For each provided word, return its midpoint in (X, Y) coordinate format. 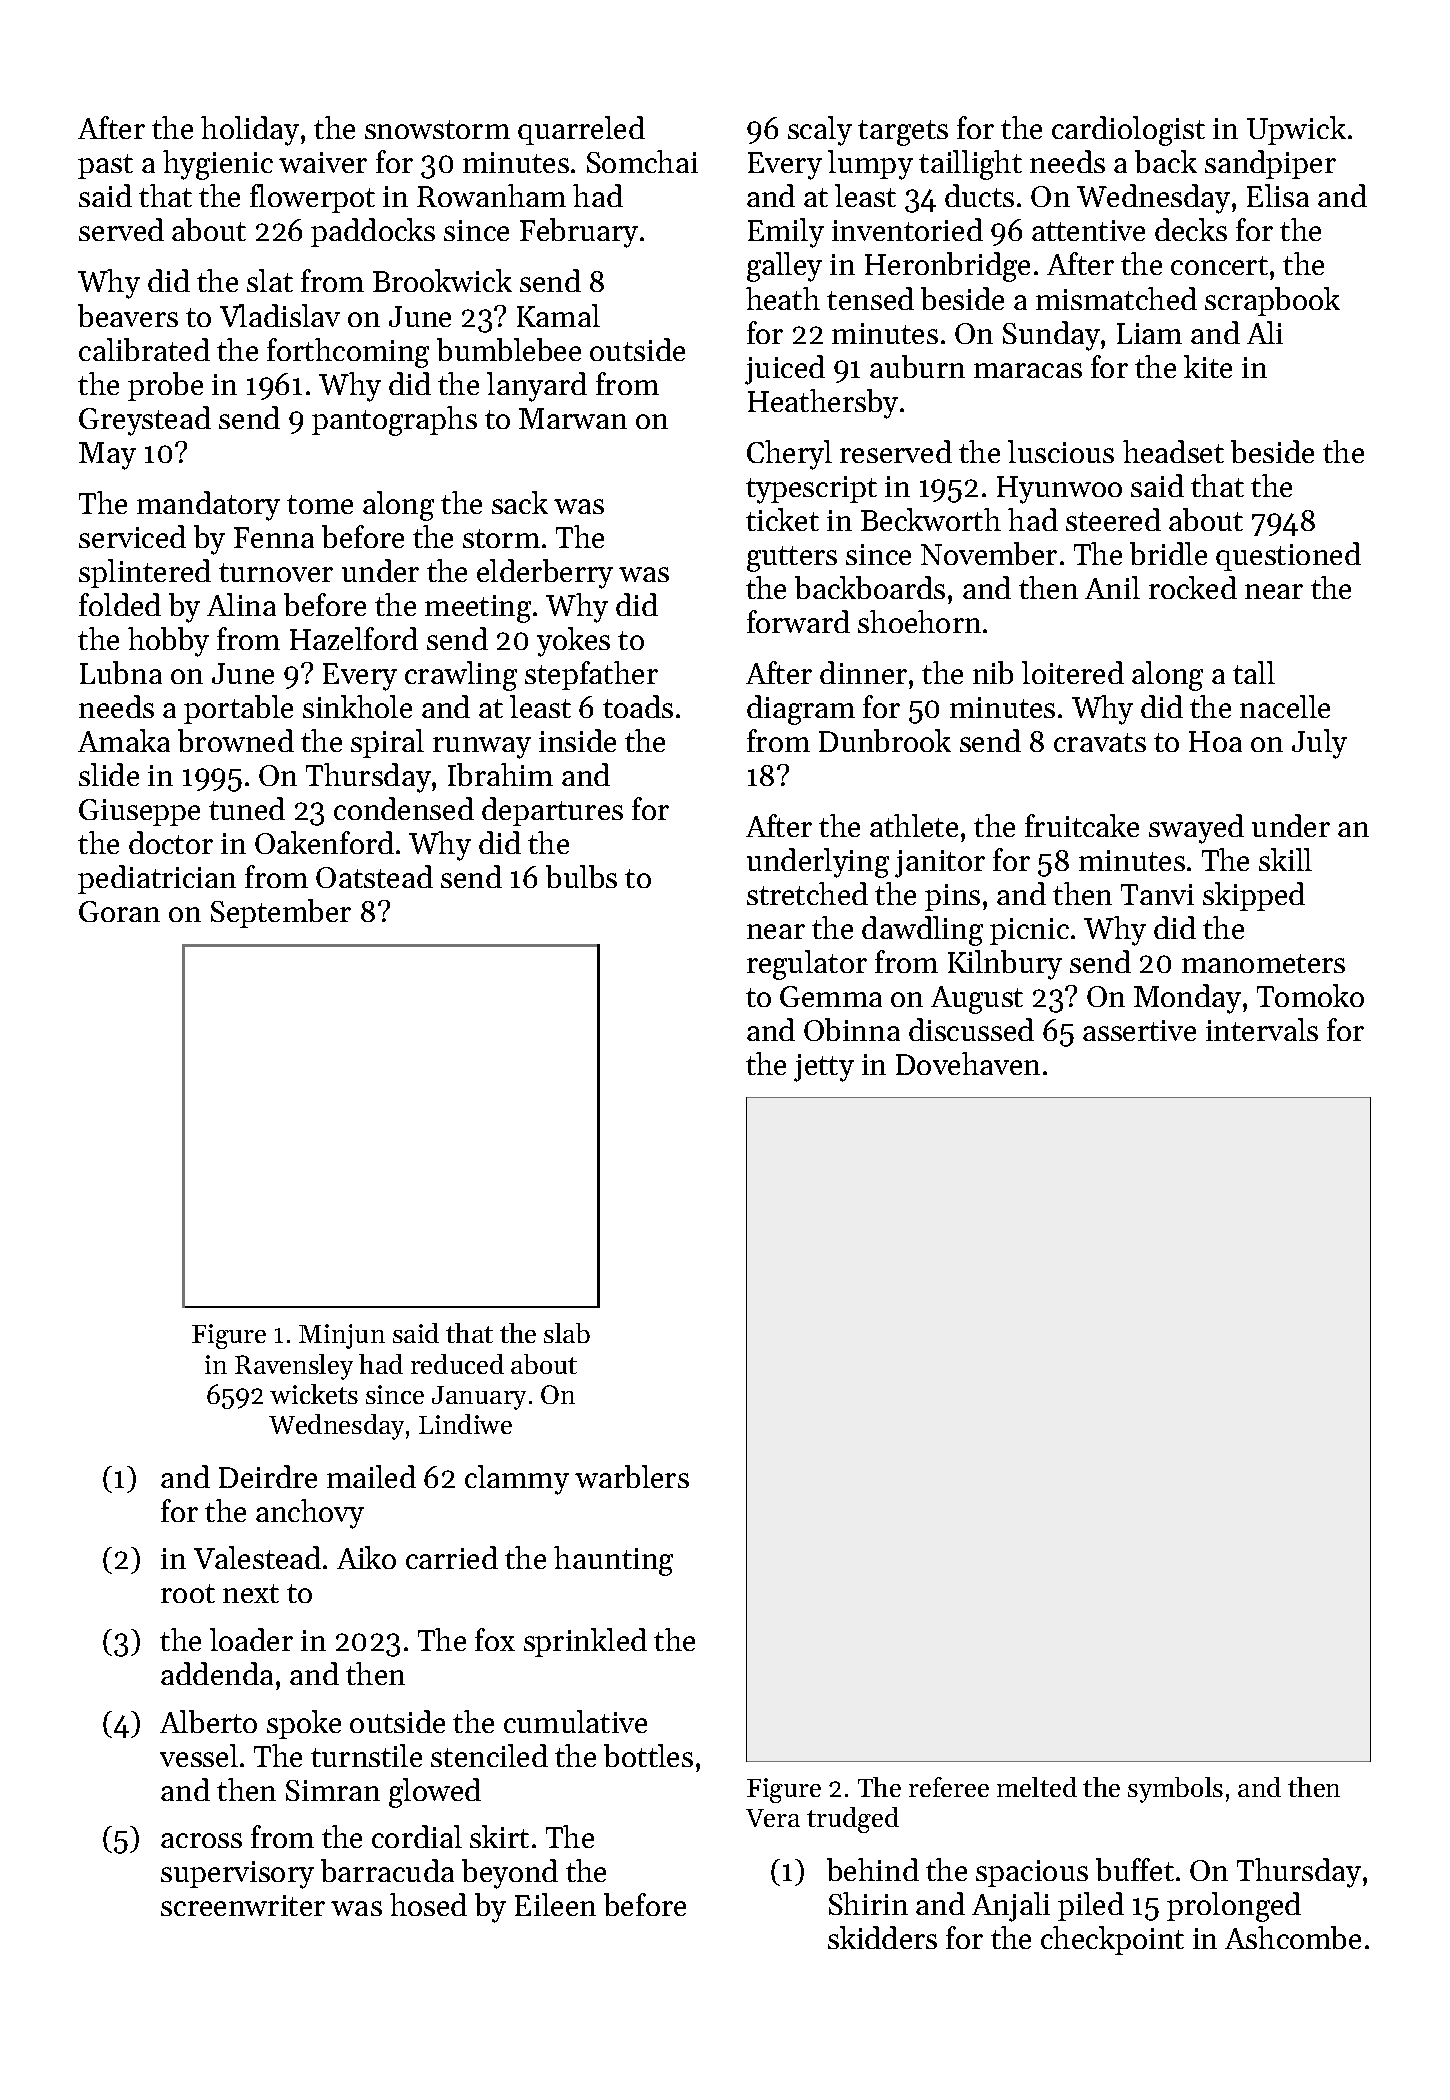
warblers (632, 1476)
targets (903, 133)
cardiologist (1128, 131)
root (188, 1593)
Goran (119, 911)
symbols (1175, 1790)
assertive (1139, 1030)
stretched (807, 893)
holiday (250, 131)
